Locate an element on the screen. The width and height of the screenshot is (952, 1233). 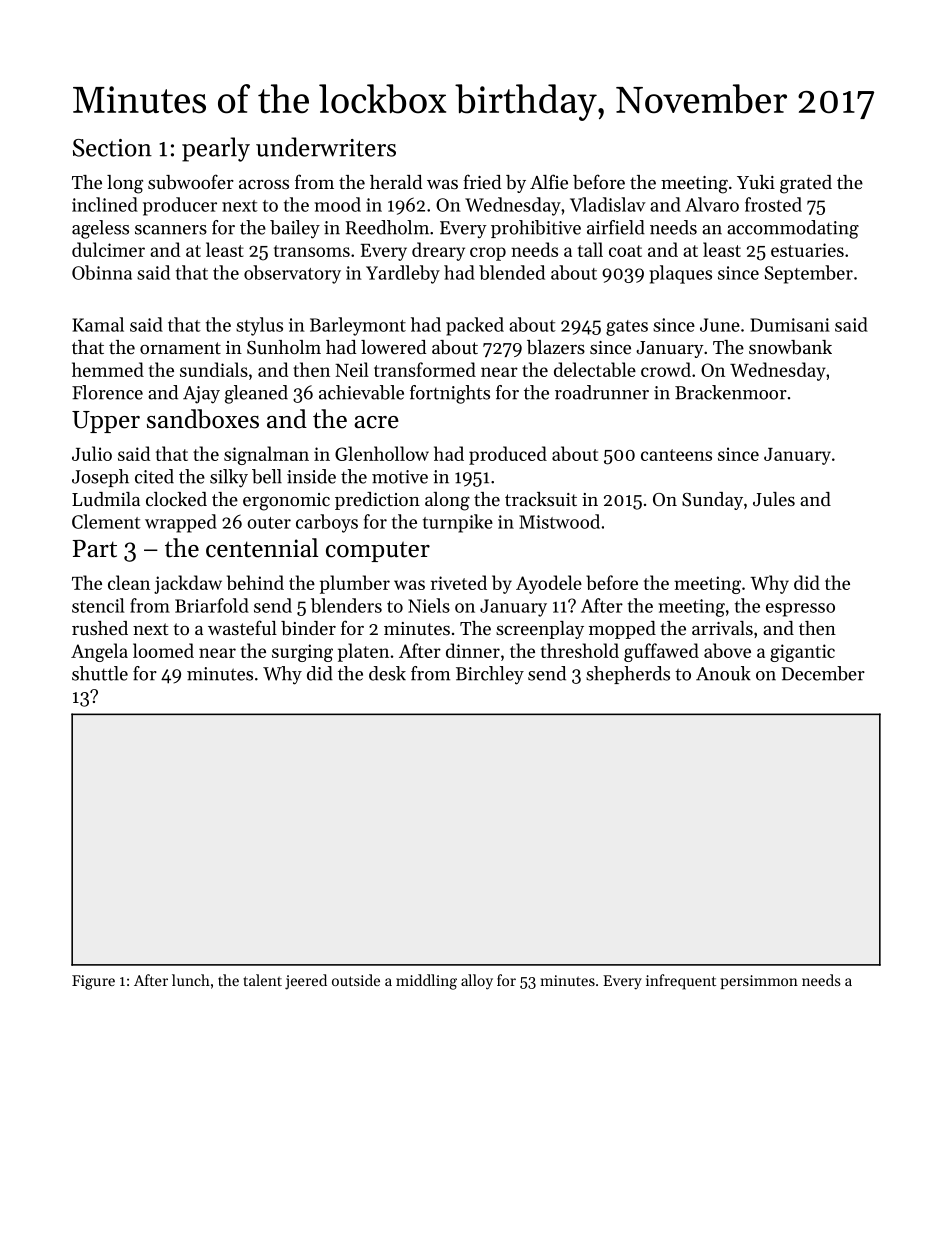
Section is located at coordinates (112, 148).
